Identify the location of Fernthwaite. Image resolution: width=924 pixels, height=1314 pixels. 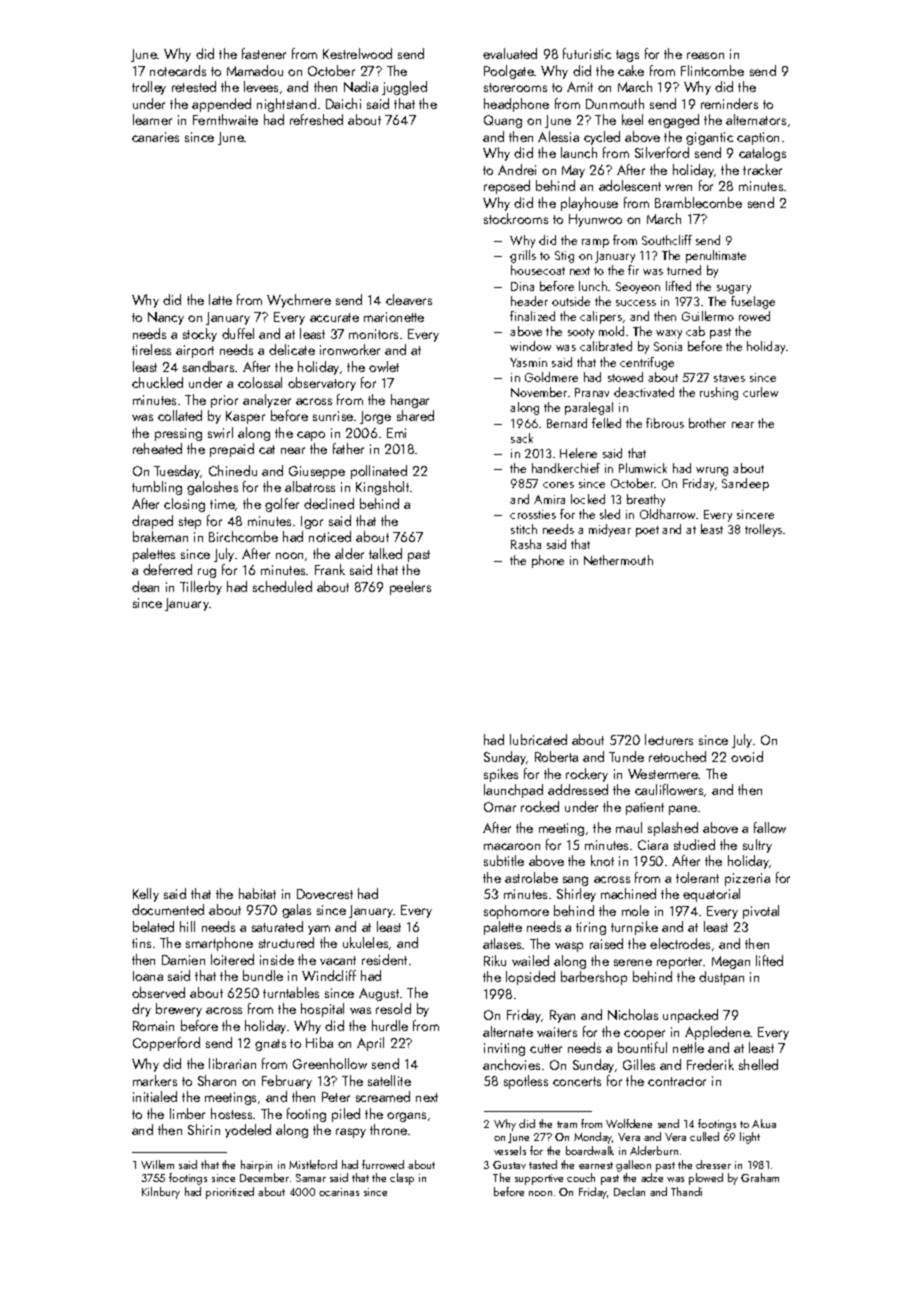
(225, 119).
